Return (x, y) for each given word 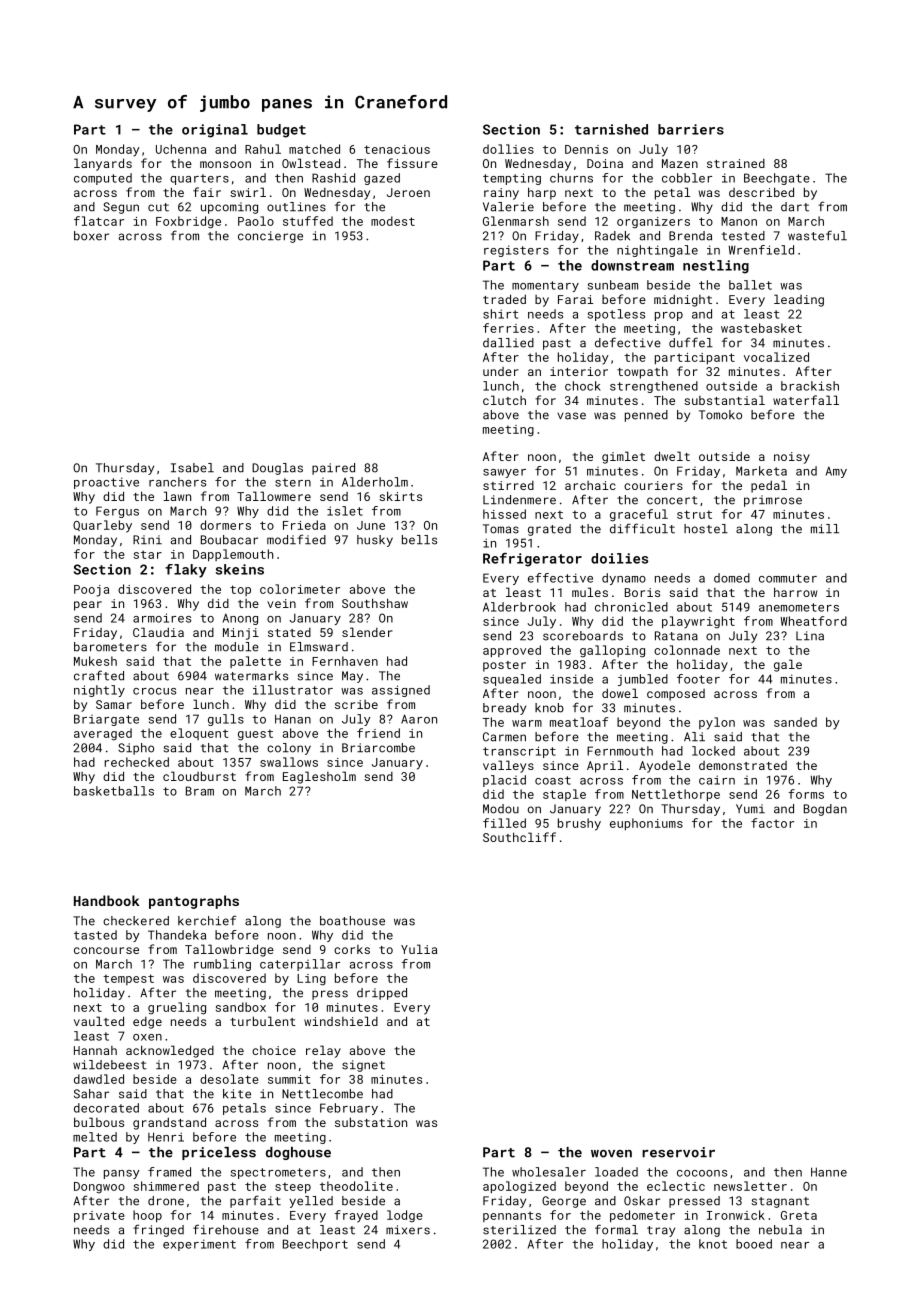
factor (772, 823)
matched (314, 149)
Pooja (91, 591)
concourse (106, 950)
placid (504, 781)
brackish (810, 386)
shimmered (166, 1186)
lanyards (103, 164)
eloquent (199, 734)
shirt (500, 314)
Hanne (829, 1172)
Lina (810, 636)
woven (611, 1154)
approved (512, 651)
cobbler (687, 178)
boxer (91, 236)
